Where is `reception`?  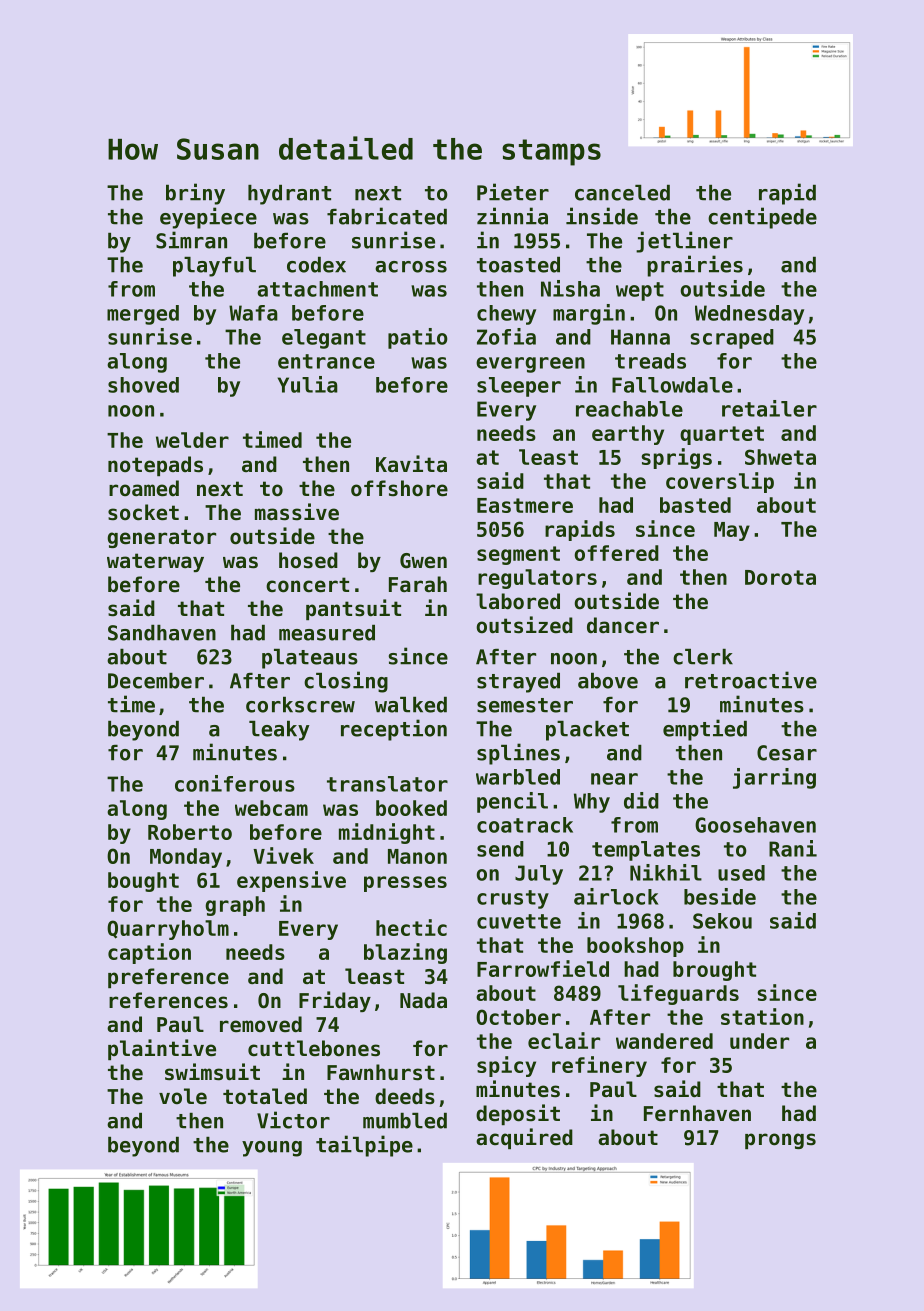 reception is located at coordinates (394, 730).
